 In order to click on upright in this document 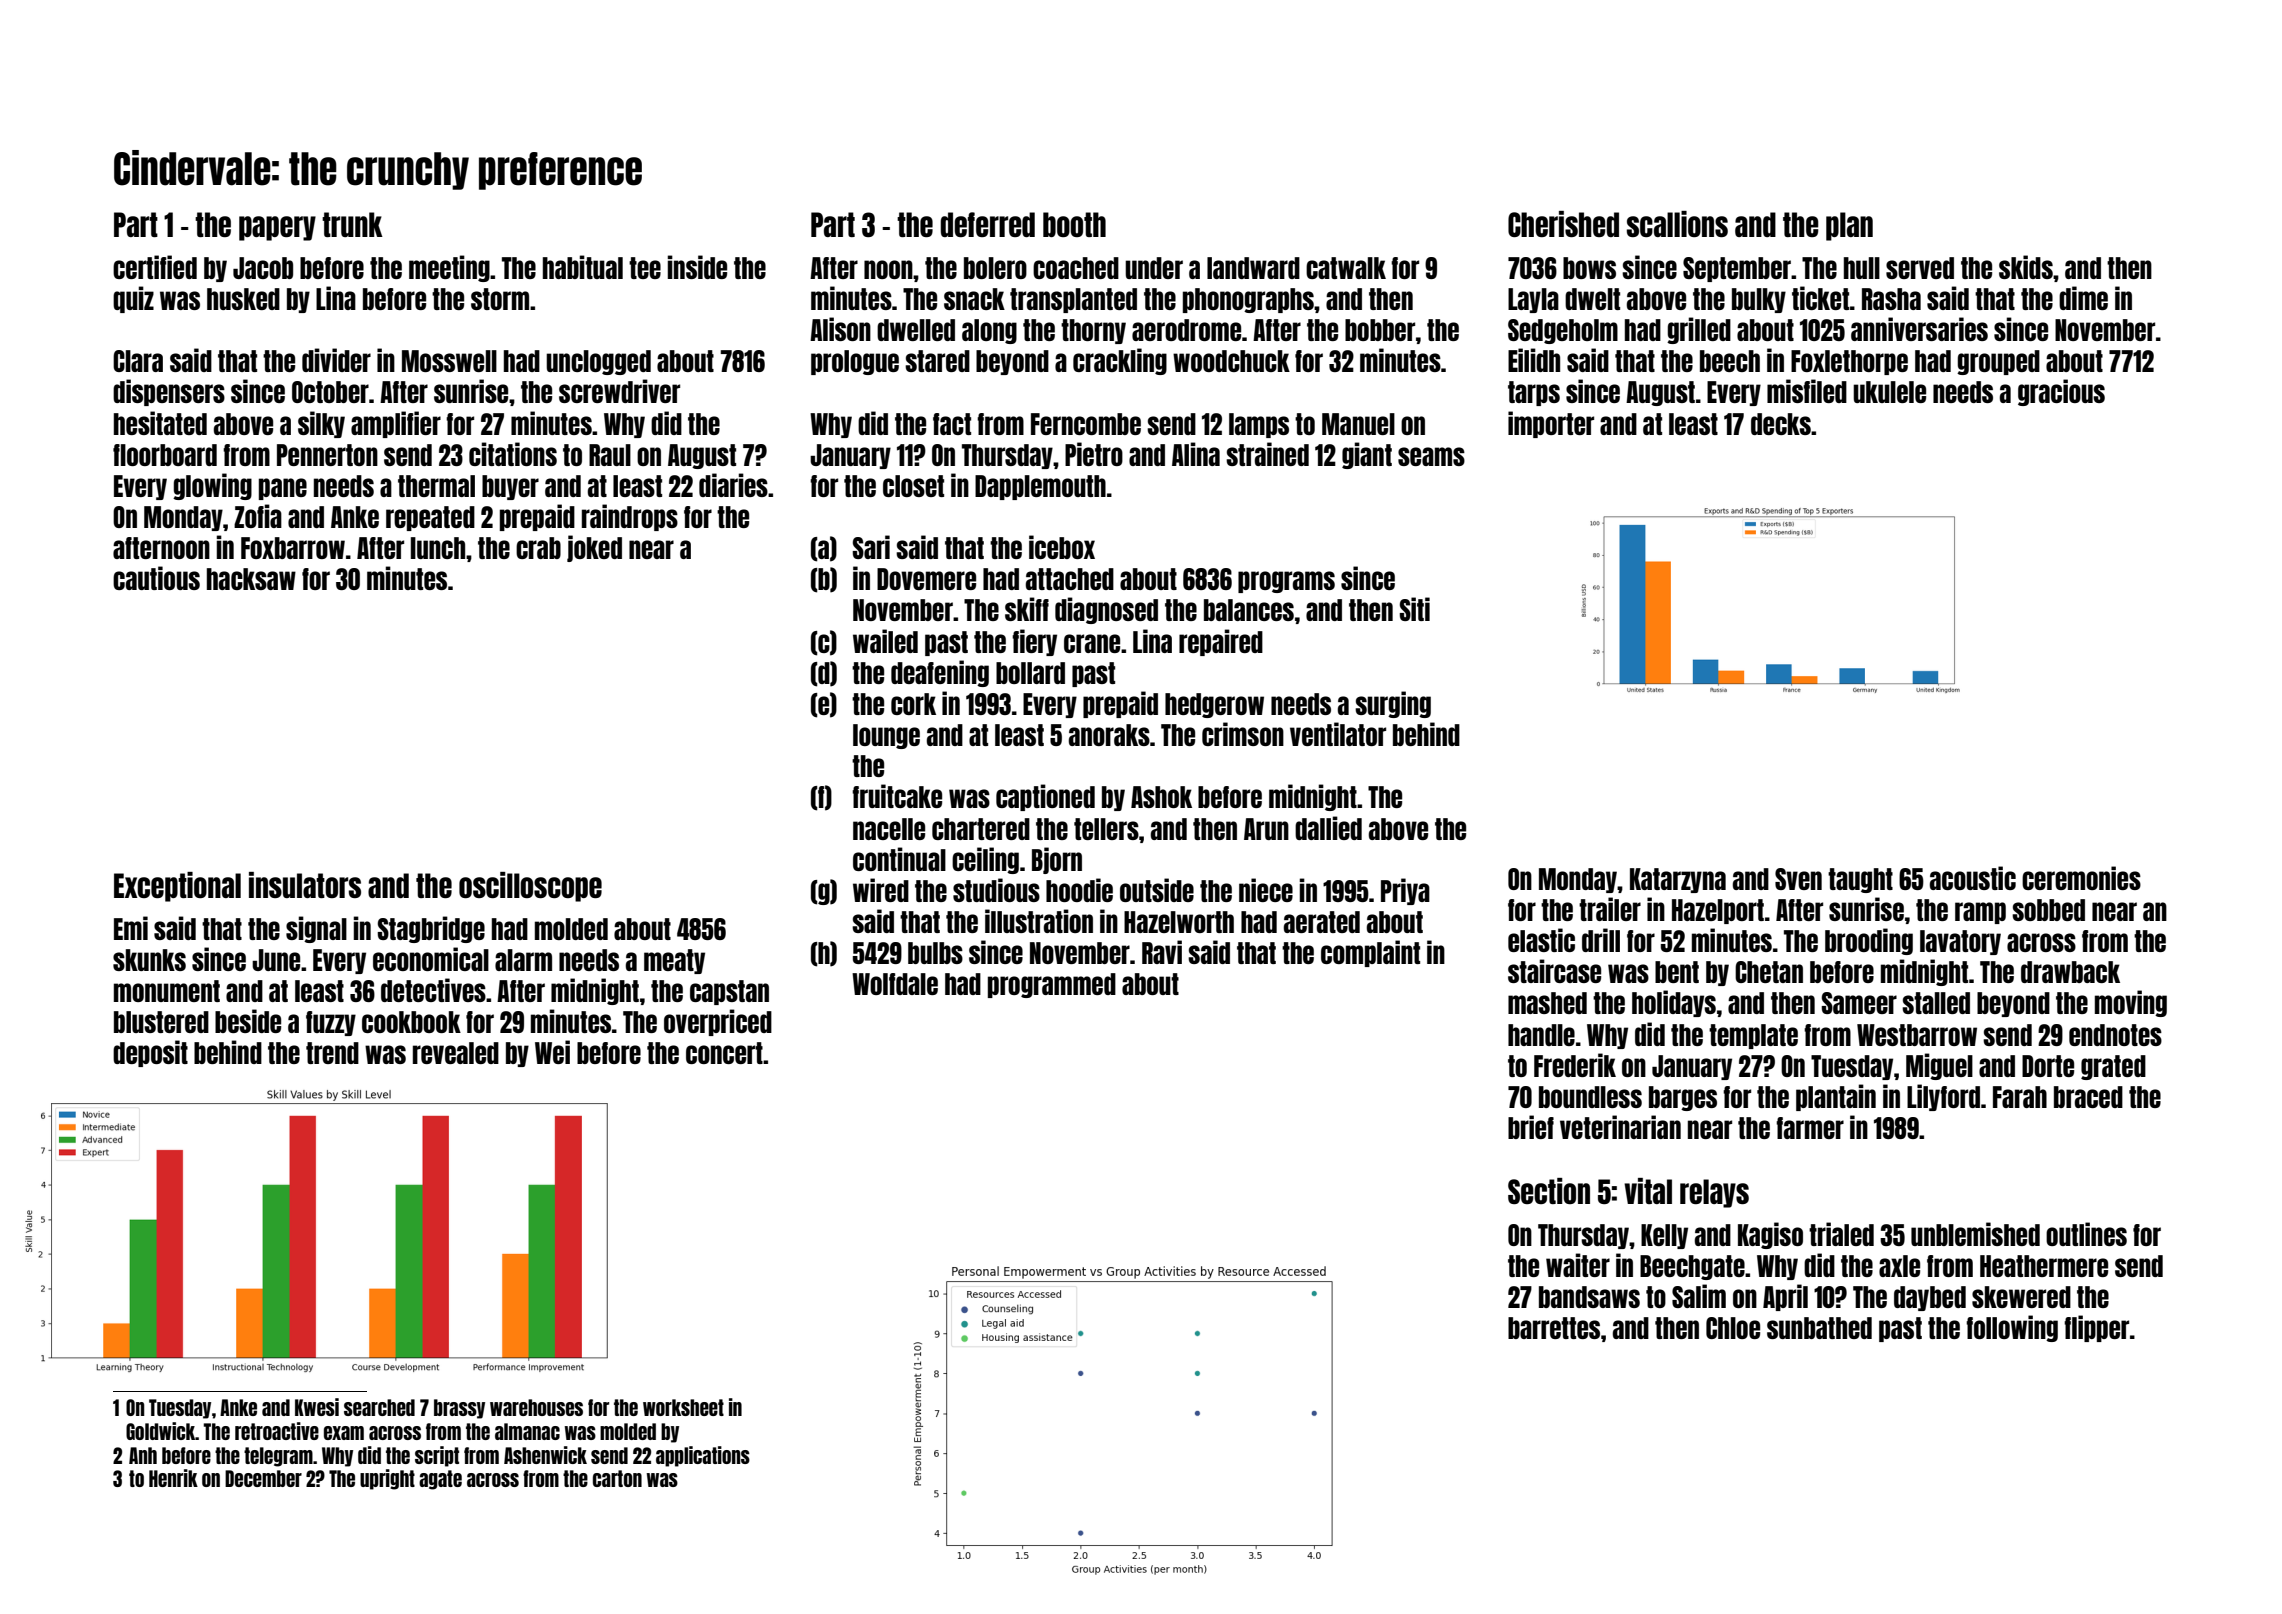, I will do `click(387, 1479)`.
